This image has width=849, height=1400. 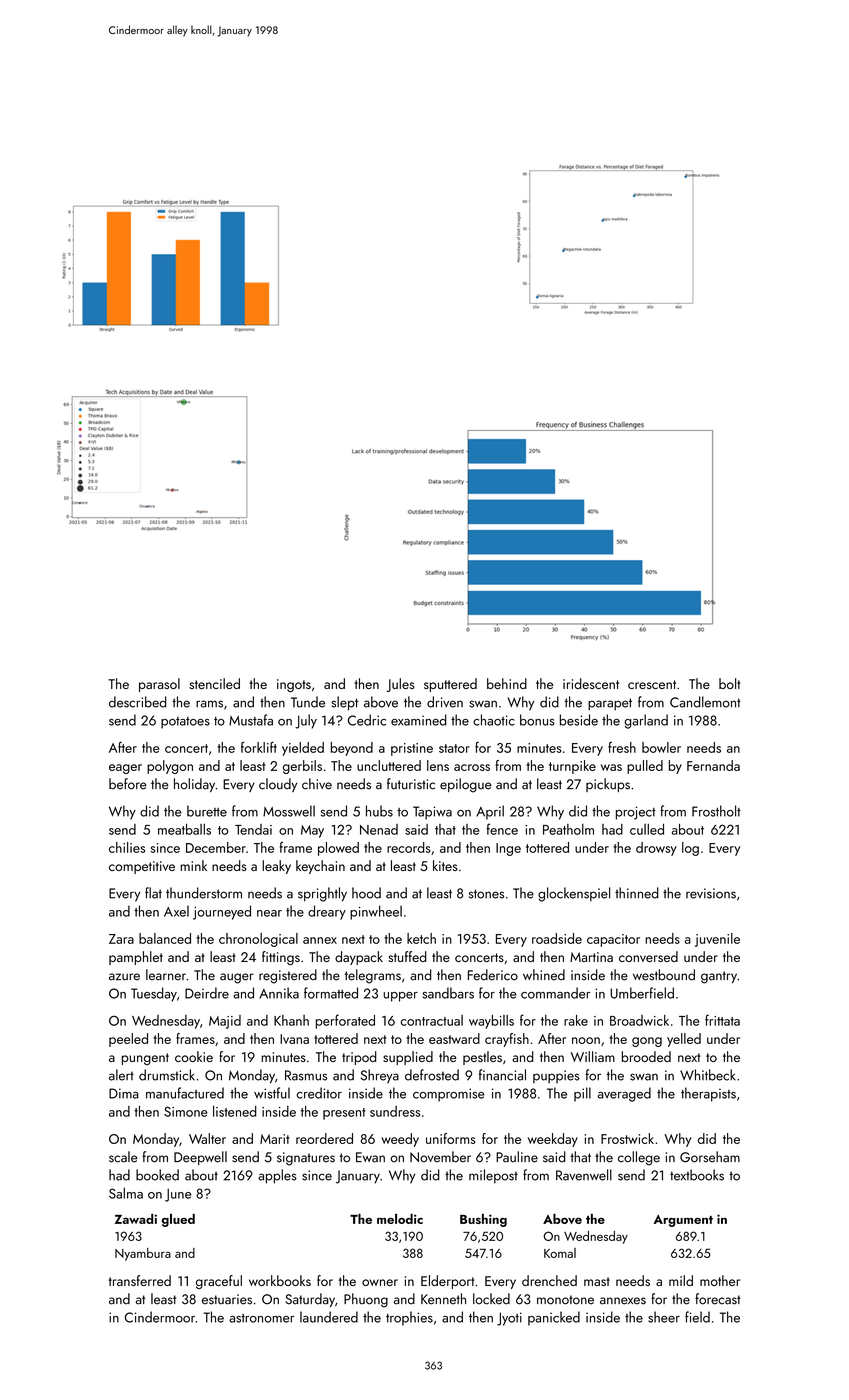 What do you see at coordinates (664, 1317) in the image?
I see `sheer` at bounding box center [664, 1317].
